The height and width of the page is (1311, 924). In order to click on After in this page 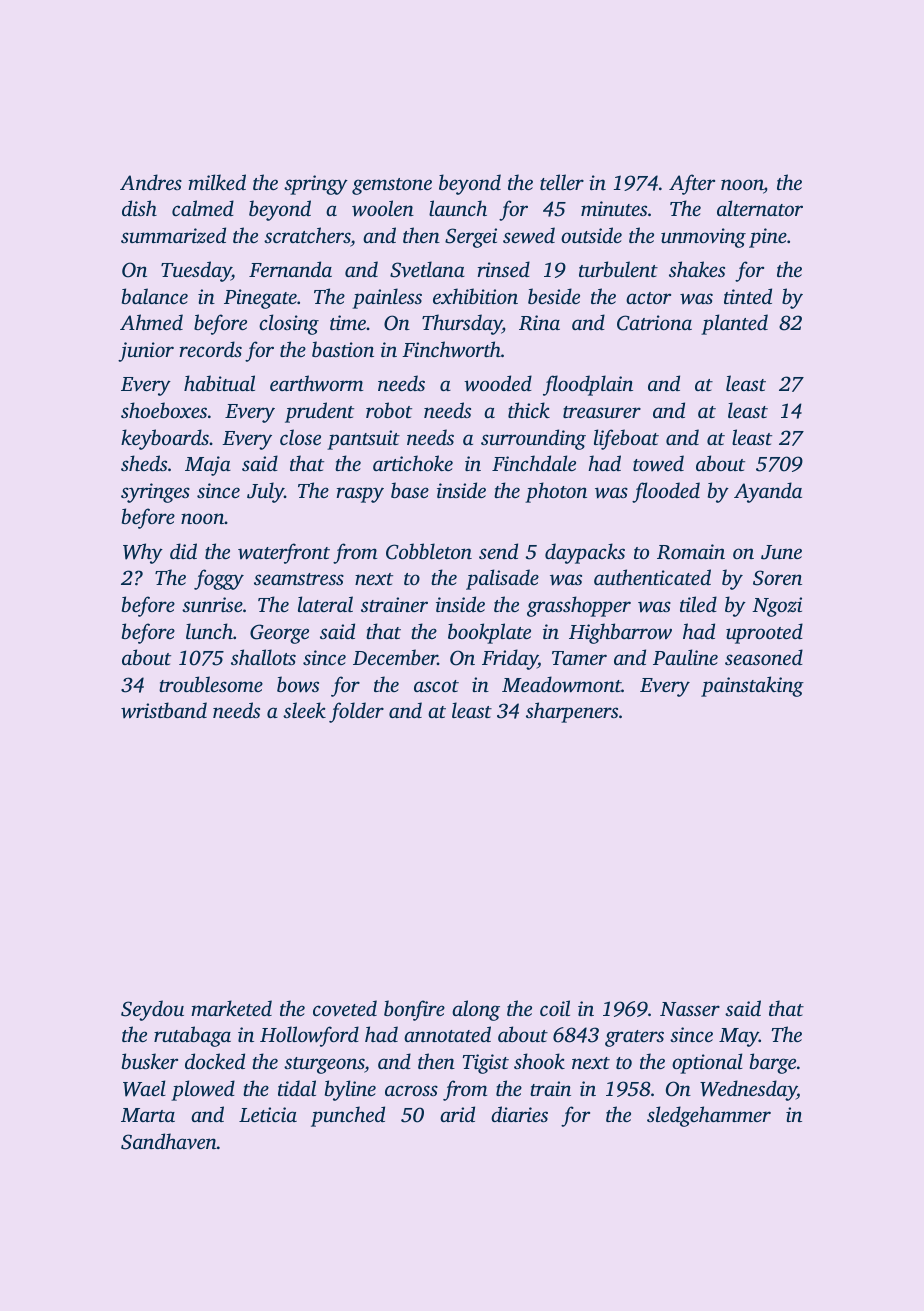, I will do `click(692, 184)`.
